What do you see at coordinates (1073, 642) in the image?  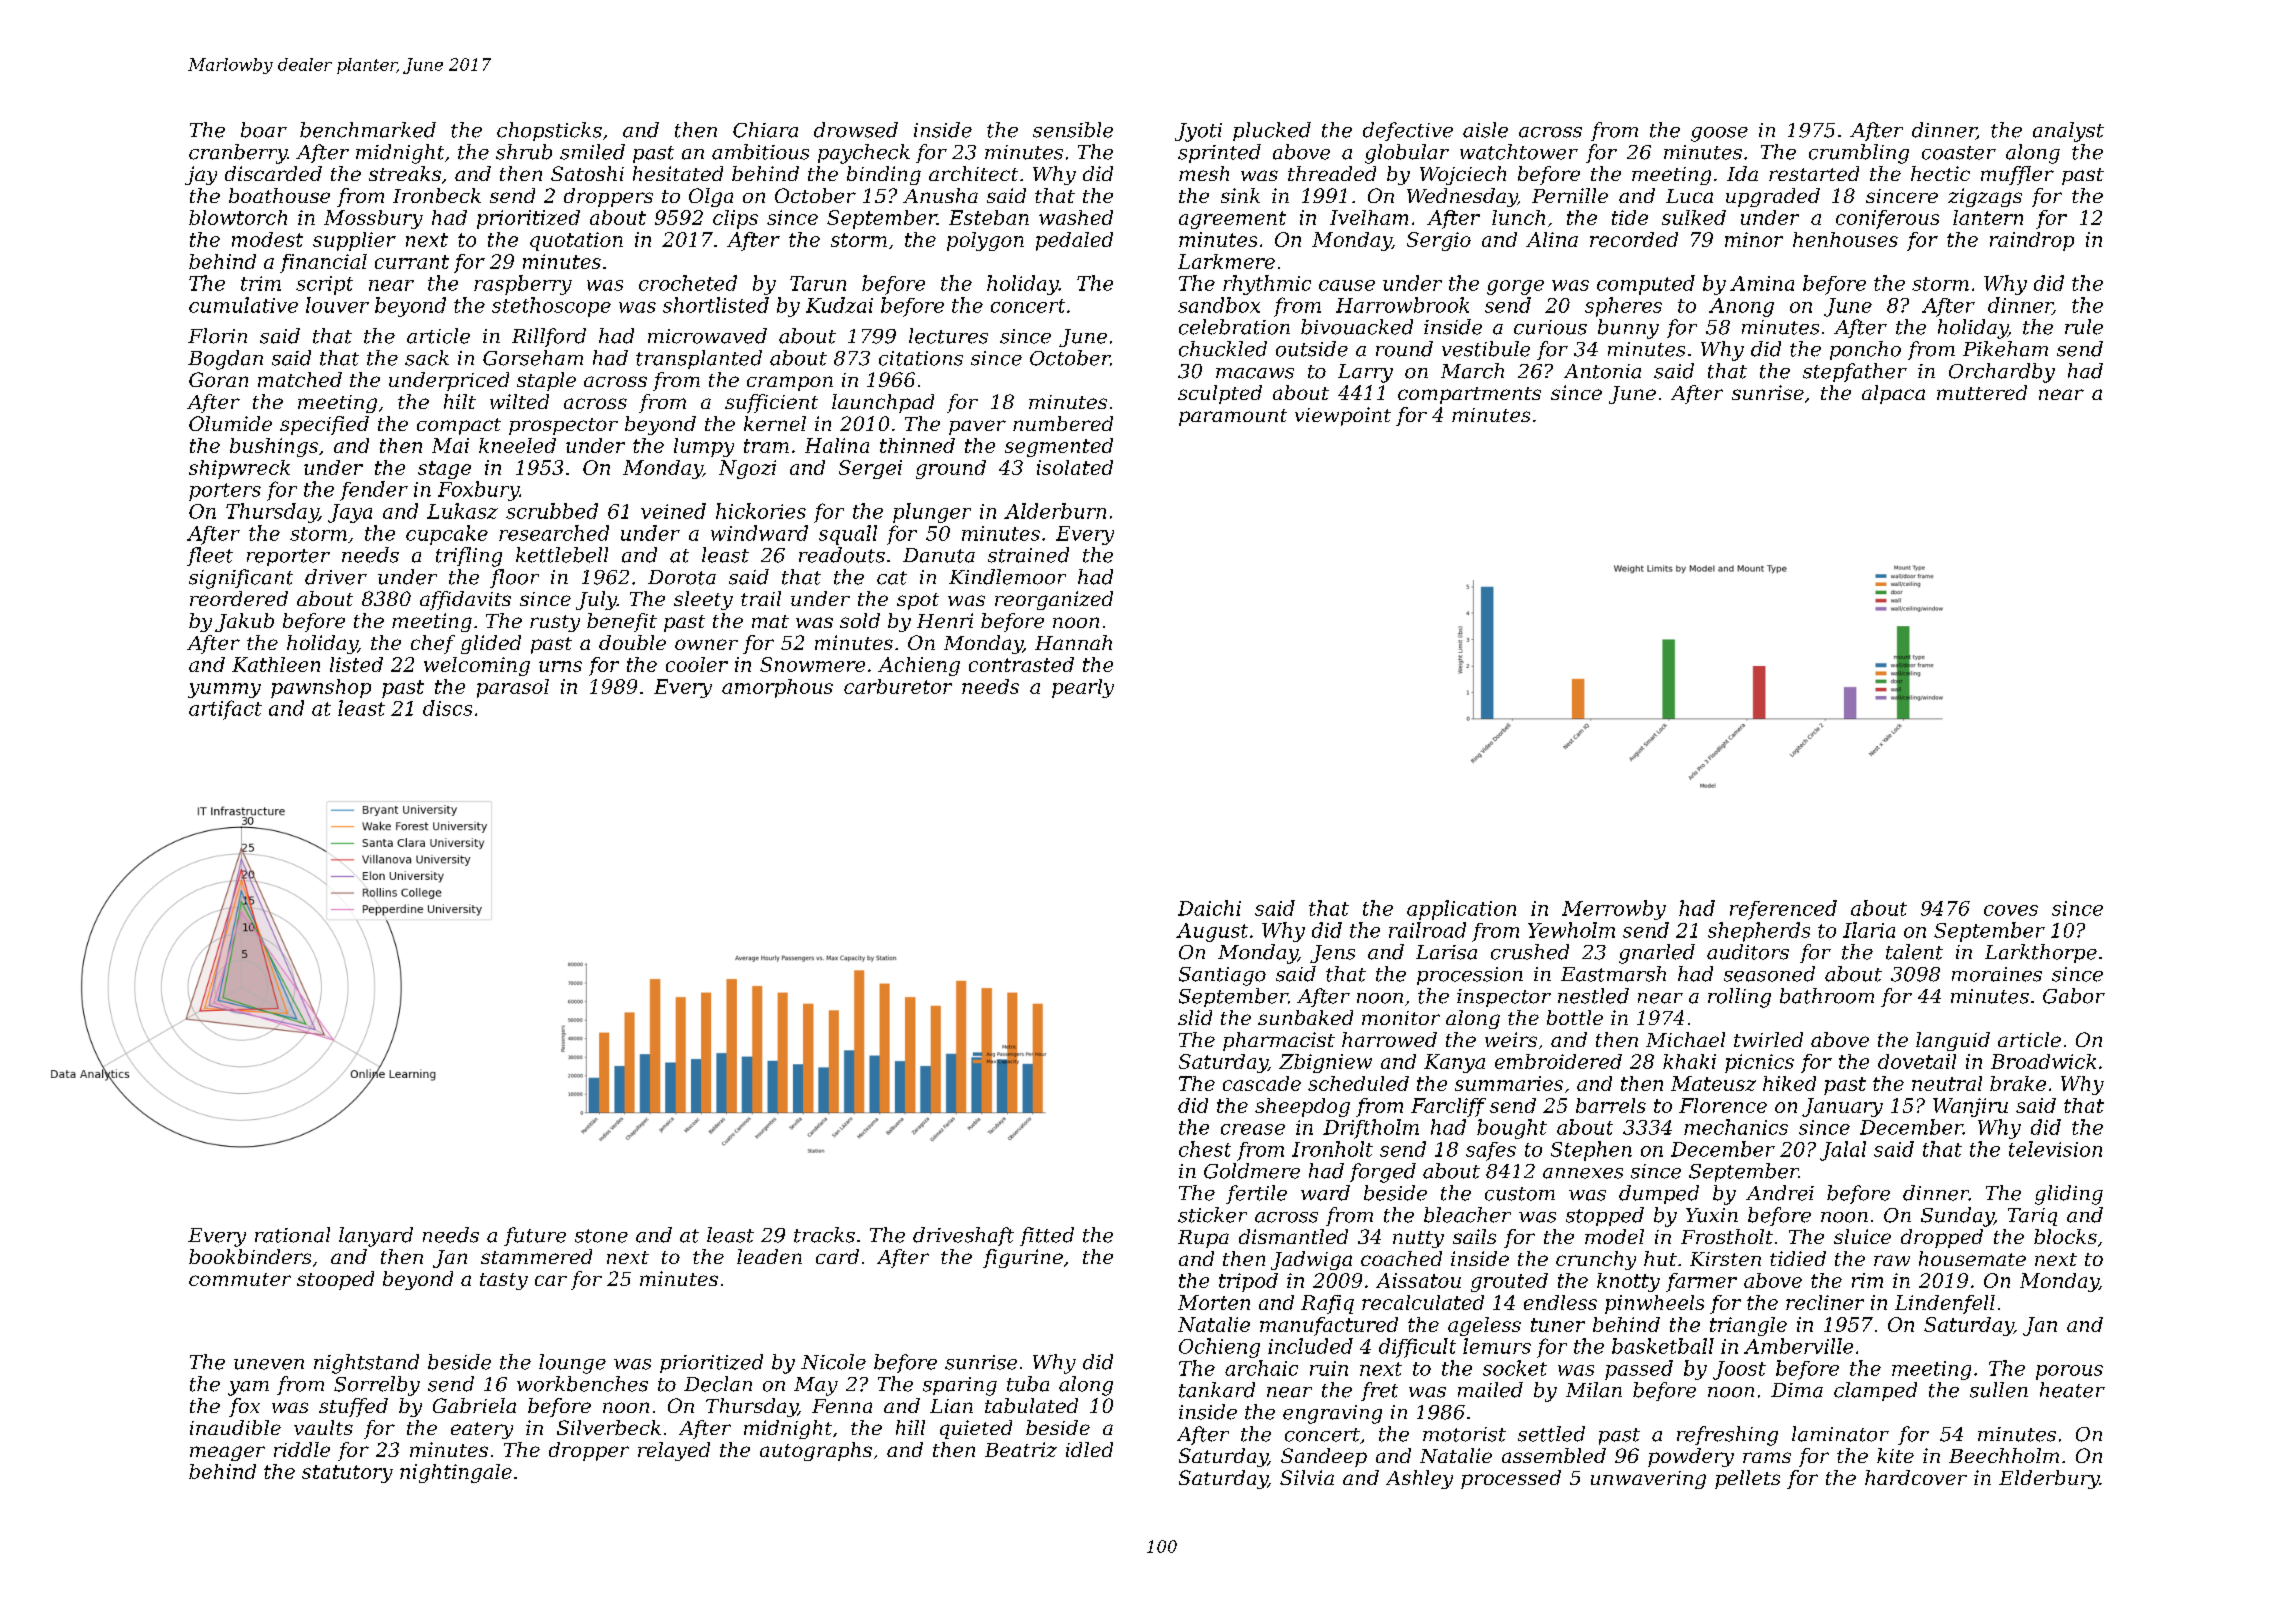 I see `Hannah` at bounding box center [1073, 642].
